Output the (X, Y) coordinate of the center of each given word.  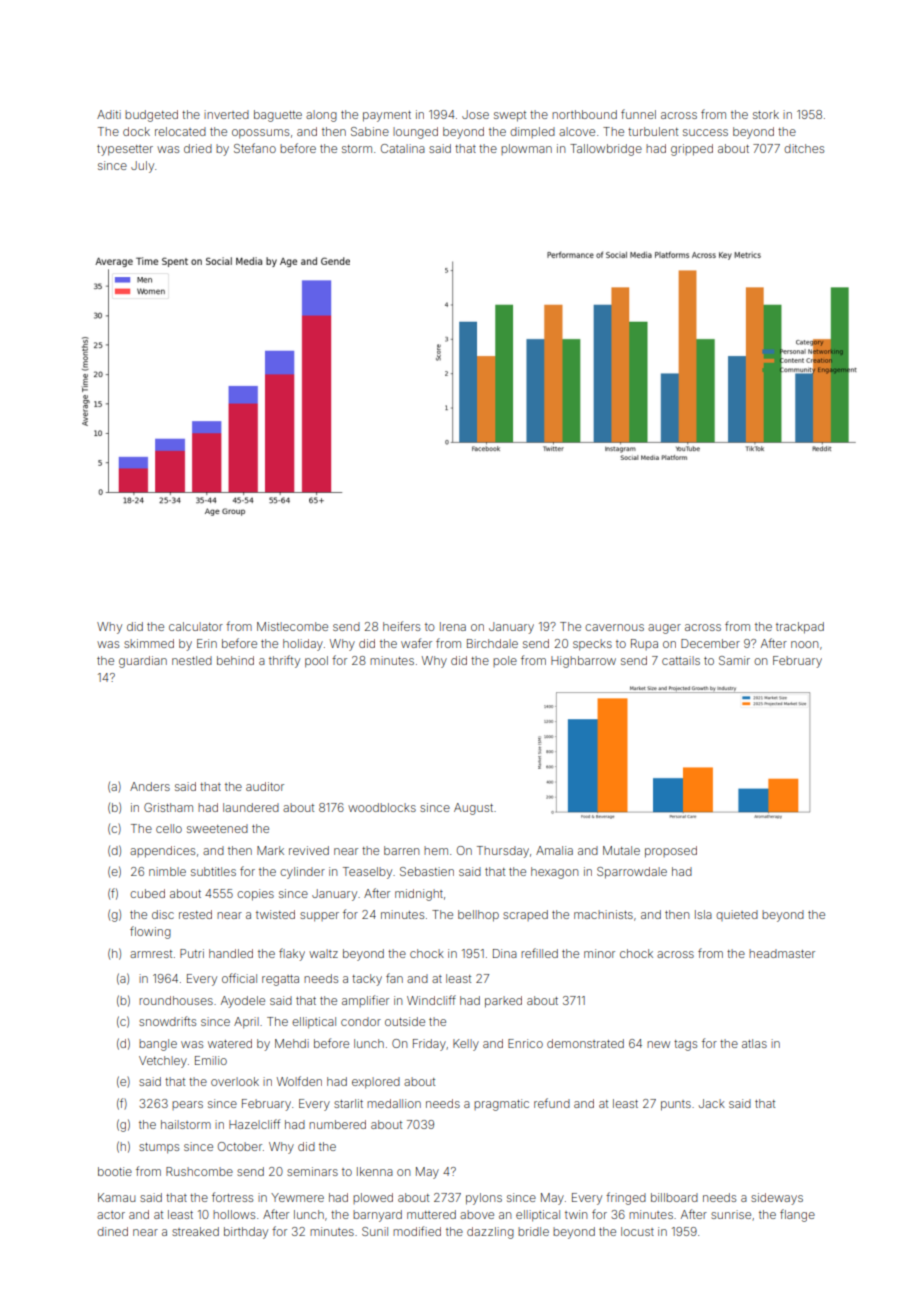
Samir (734, 660)
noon (804, 644)
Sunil (375, 1231)
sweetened (217, 828)
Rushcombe (199, 1171)
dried (198, 148)
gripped (692, 150)
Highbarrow (583, 662)
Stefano (255, 148)
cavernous (614, 627)
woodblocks (382, 807)
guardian (143, 662)
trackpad (800, 628)
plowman (526, 149)
